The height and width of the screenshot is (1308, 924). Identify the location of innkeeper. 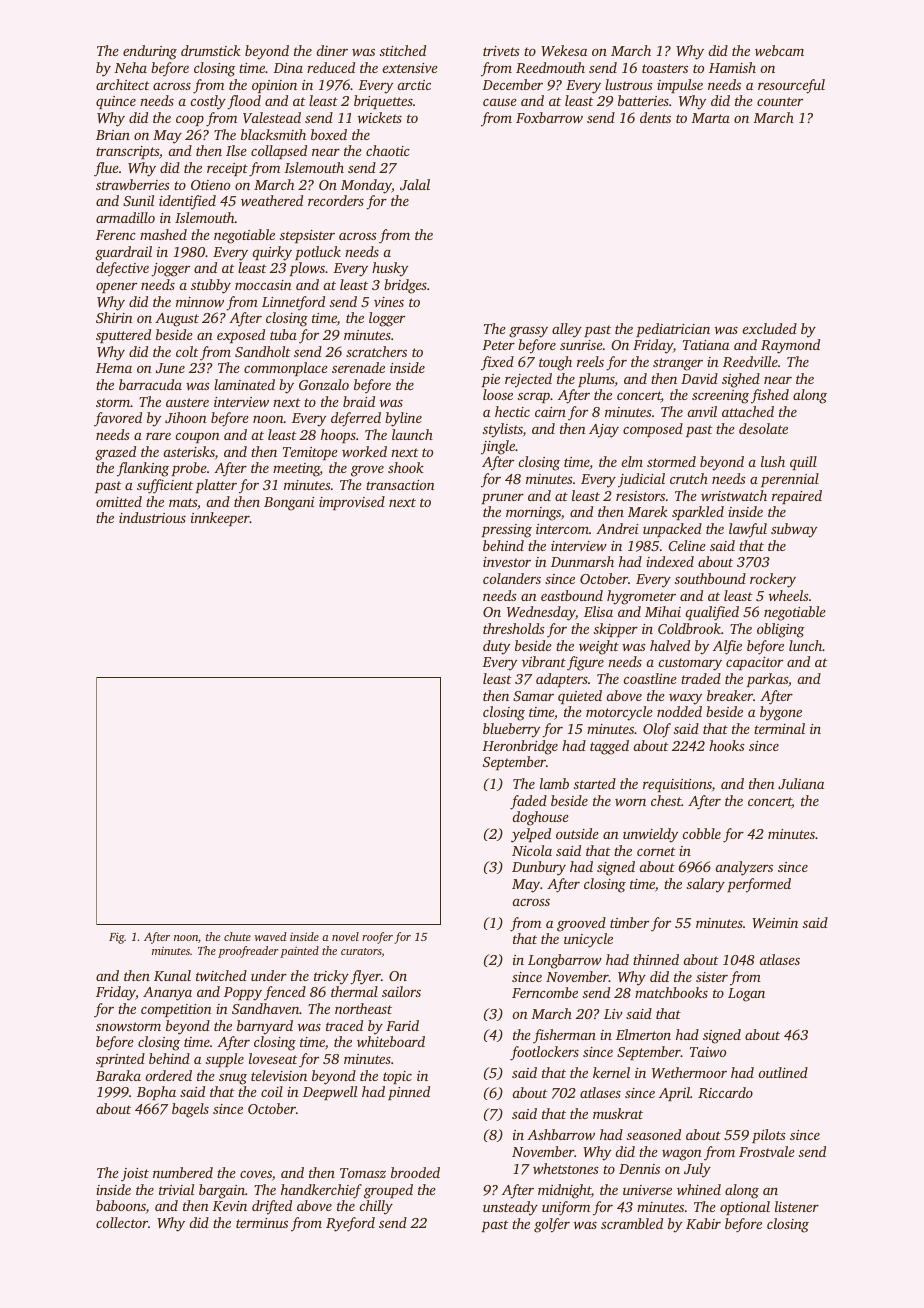
(220, 519).
